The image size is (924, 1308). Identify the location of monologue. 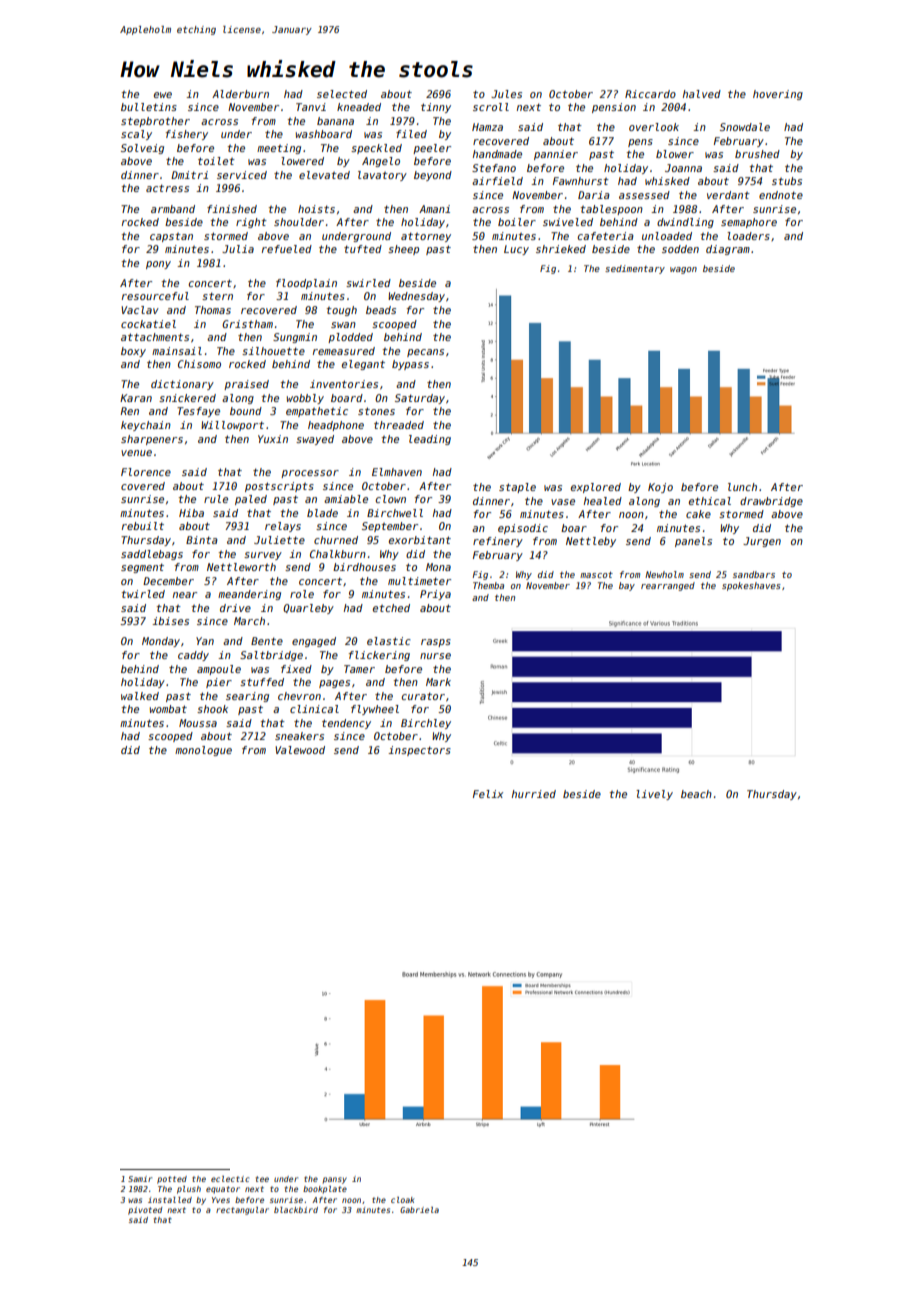
(203, 751).
